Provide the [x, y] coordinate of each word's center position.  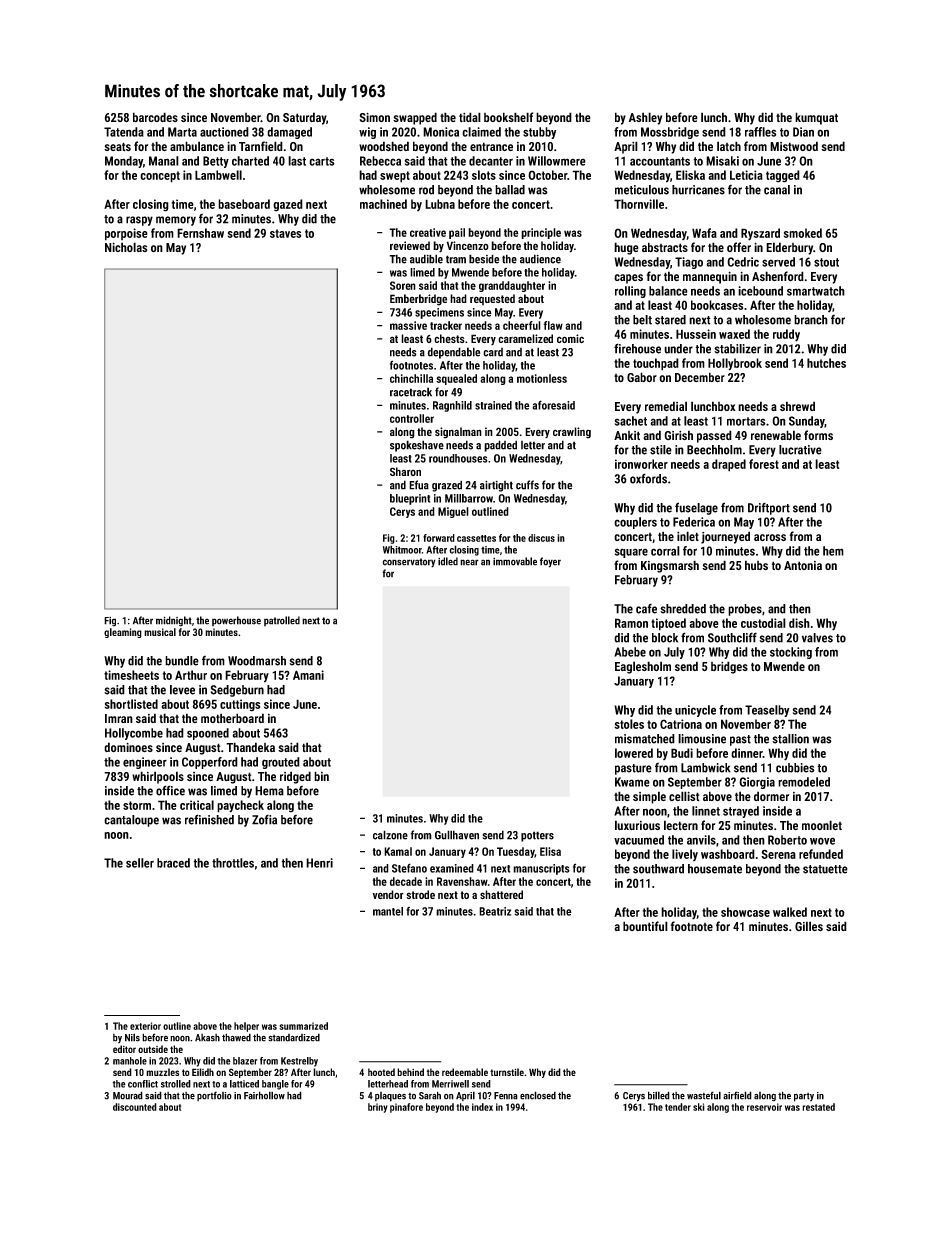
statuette [825, 869]
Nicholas [126, 247]
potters [537, 836]
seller [140, 863]
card [493, 352]
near [469, 562]
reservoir [764, 1107]
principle [541, 233]
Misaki [722, 161]
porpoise [126, 234]
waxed [734, 334]
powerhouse [236, 621]
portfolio [214, 1096]
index [482, 1107]
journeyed [725, 537]
